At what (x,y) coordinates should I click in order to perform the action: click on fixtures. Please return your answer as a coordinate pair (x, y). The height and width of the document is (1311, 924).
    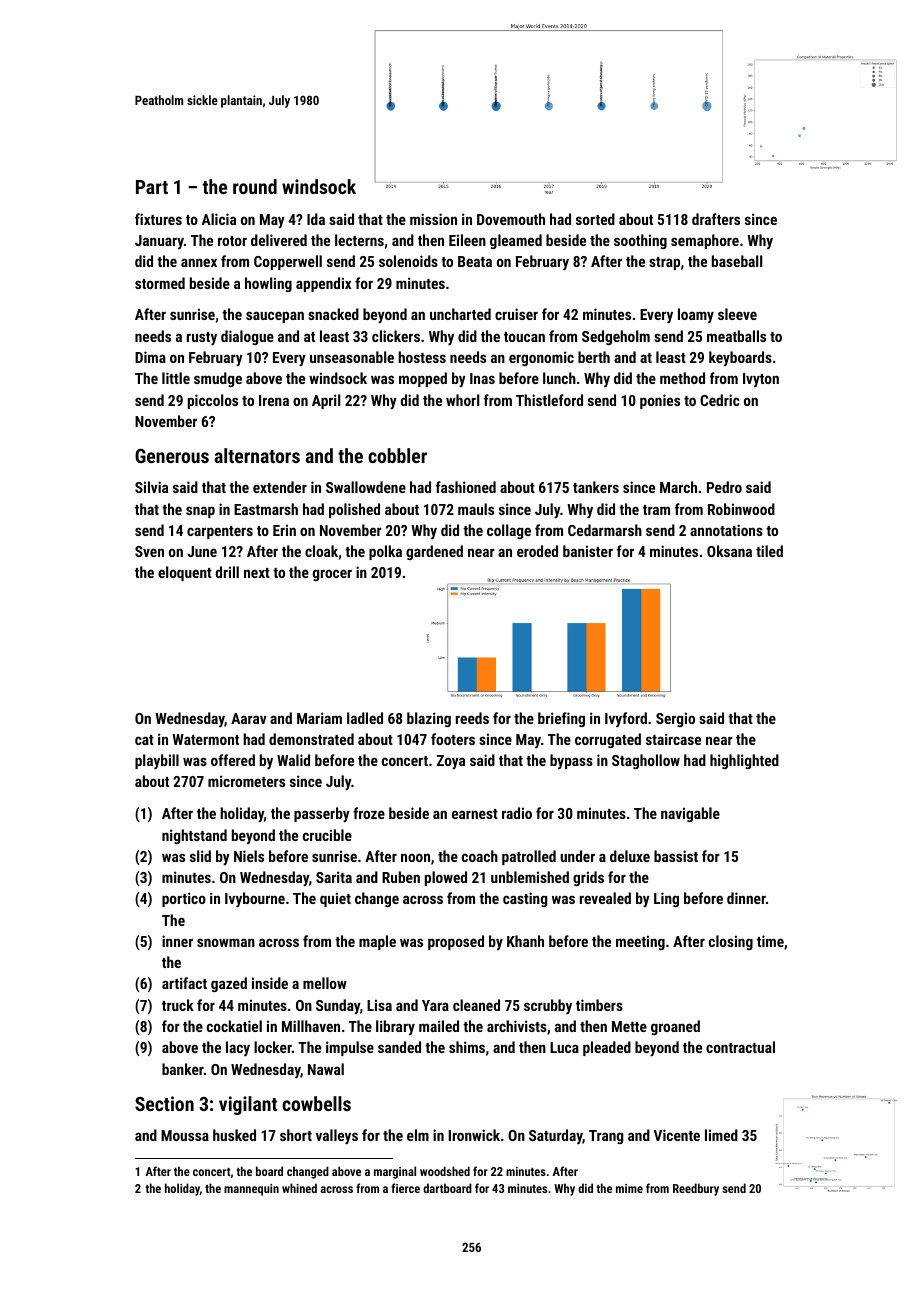
    Looking at the image, I should click on (158, 219).
